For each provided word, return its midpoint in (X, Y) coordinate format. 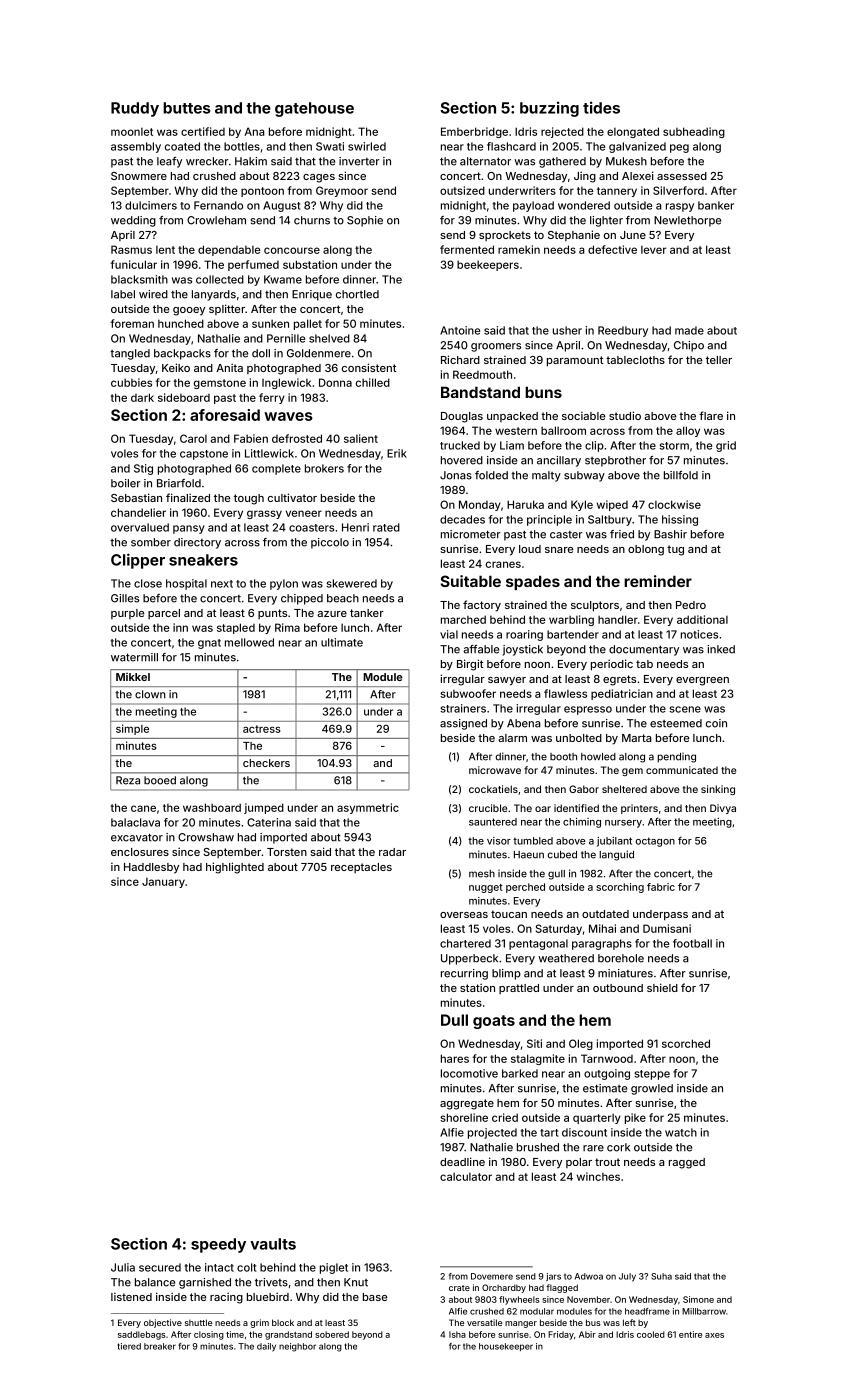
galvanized (637, 147)
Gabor (584, 789)
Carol (193, 438)
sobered (332, 1334)
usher (567, 330)
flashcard (511, 146)
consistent (369, 367)
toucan (509, 914)
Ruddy (135, 109)
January (163, 883)
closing (209, 1335)
